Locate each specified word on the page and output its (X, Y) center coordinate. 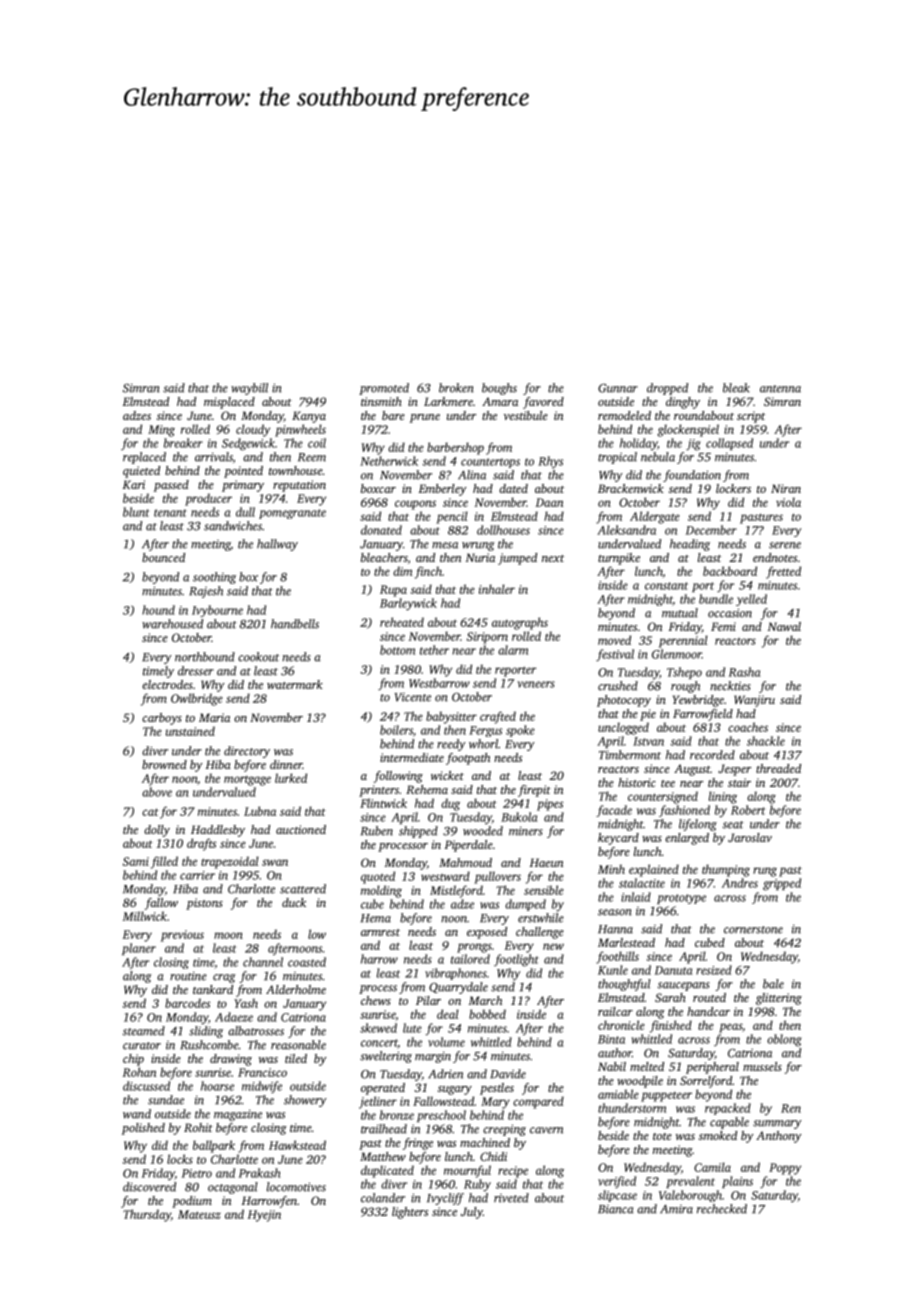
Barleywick (408, 604)
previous (182, 936)
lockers (733, 488)
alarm (513, 650)
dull (245, 512)
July (472, 1213)
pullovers (497, 877)
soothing (214, 578)
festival (615, 655)
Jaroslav (750, 837)
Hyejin (264, 1216)
